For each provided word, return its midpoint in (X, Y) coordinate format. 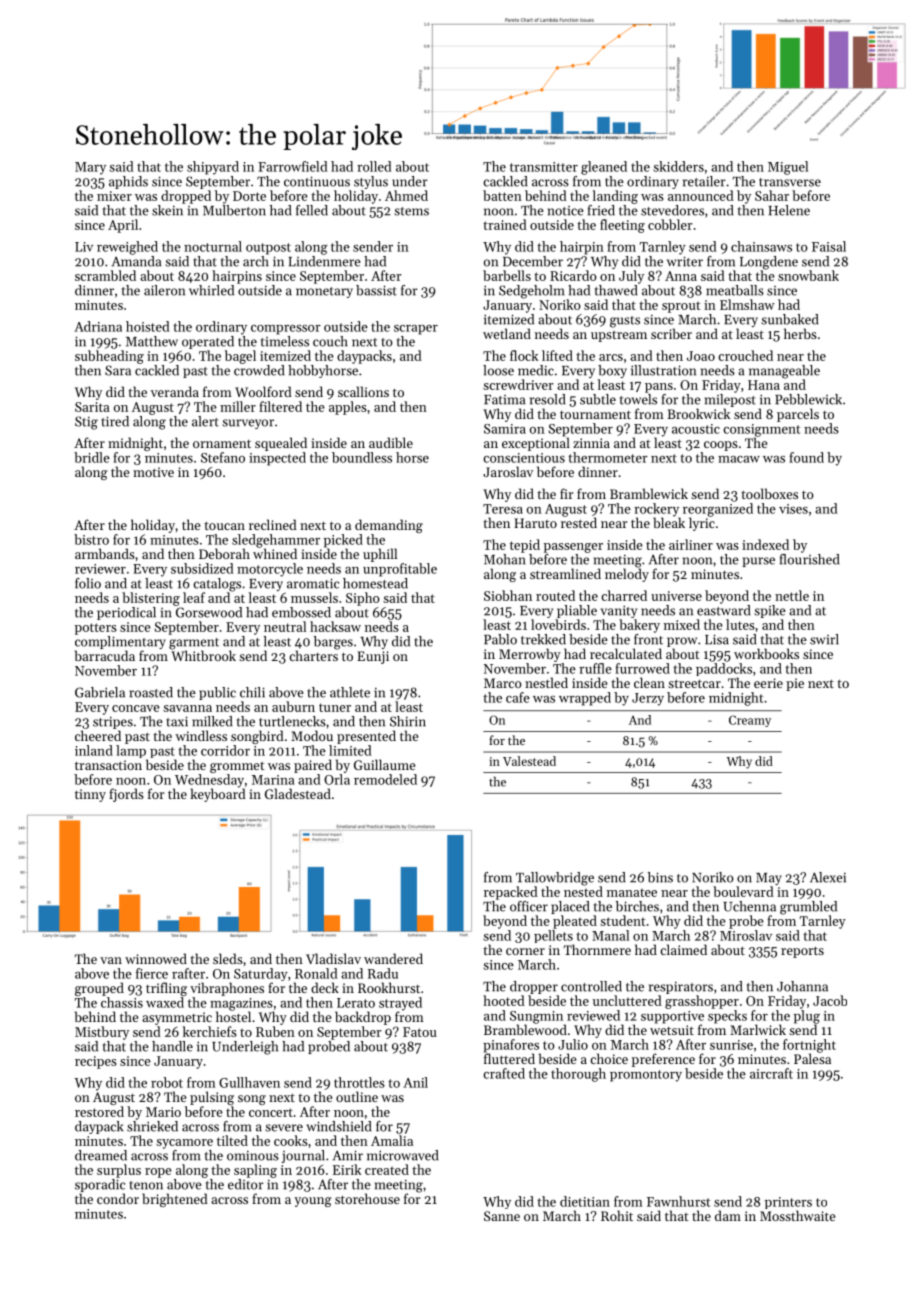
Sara (118, 370)
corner (525, 951)
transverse (790, 182)
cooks (291, 1140)
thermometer (608, 457)
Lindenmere (324, 261)
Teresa (503, 509)
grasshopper (702, 1002)
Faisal (829, 246)
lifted (557, 355)
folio (88, 583)
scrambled (105, 275)
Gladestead (298, 793)
